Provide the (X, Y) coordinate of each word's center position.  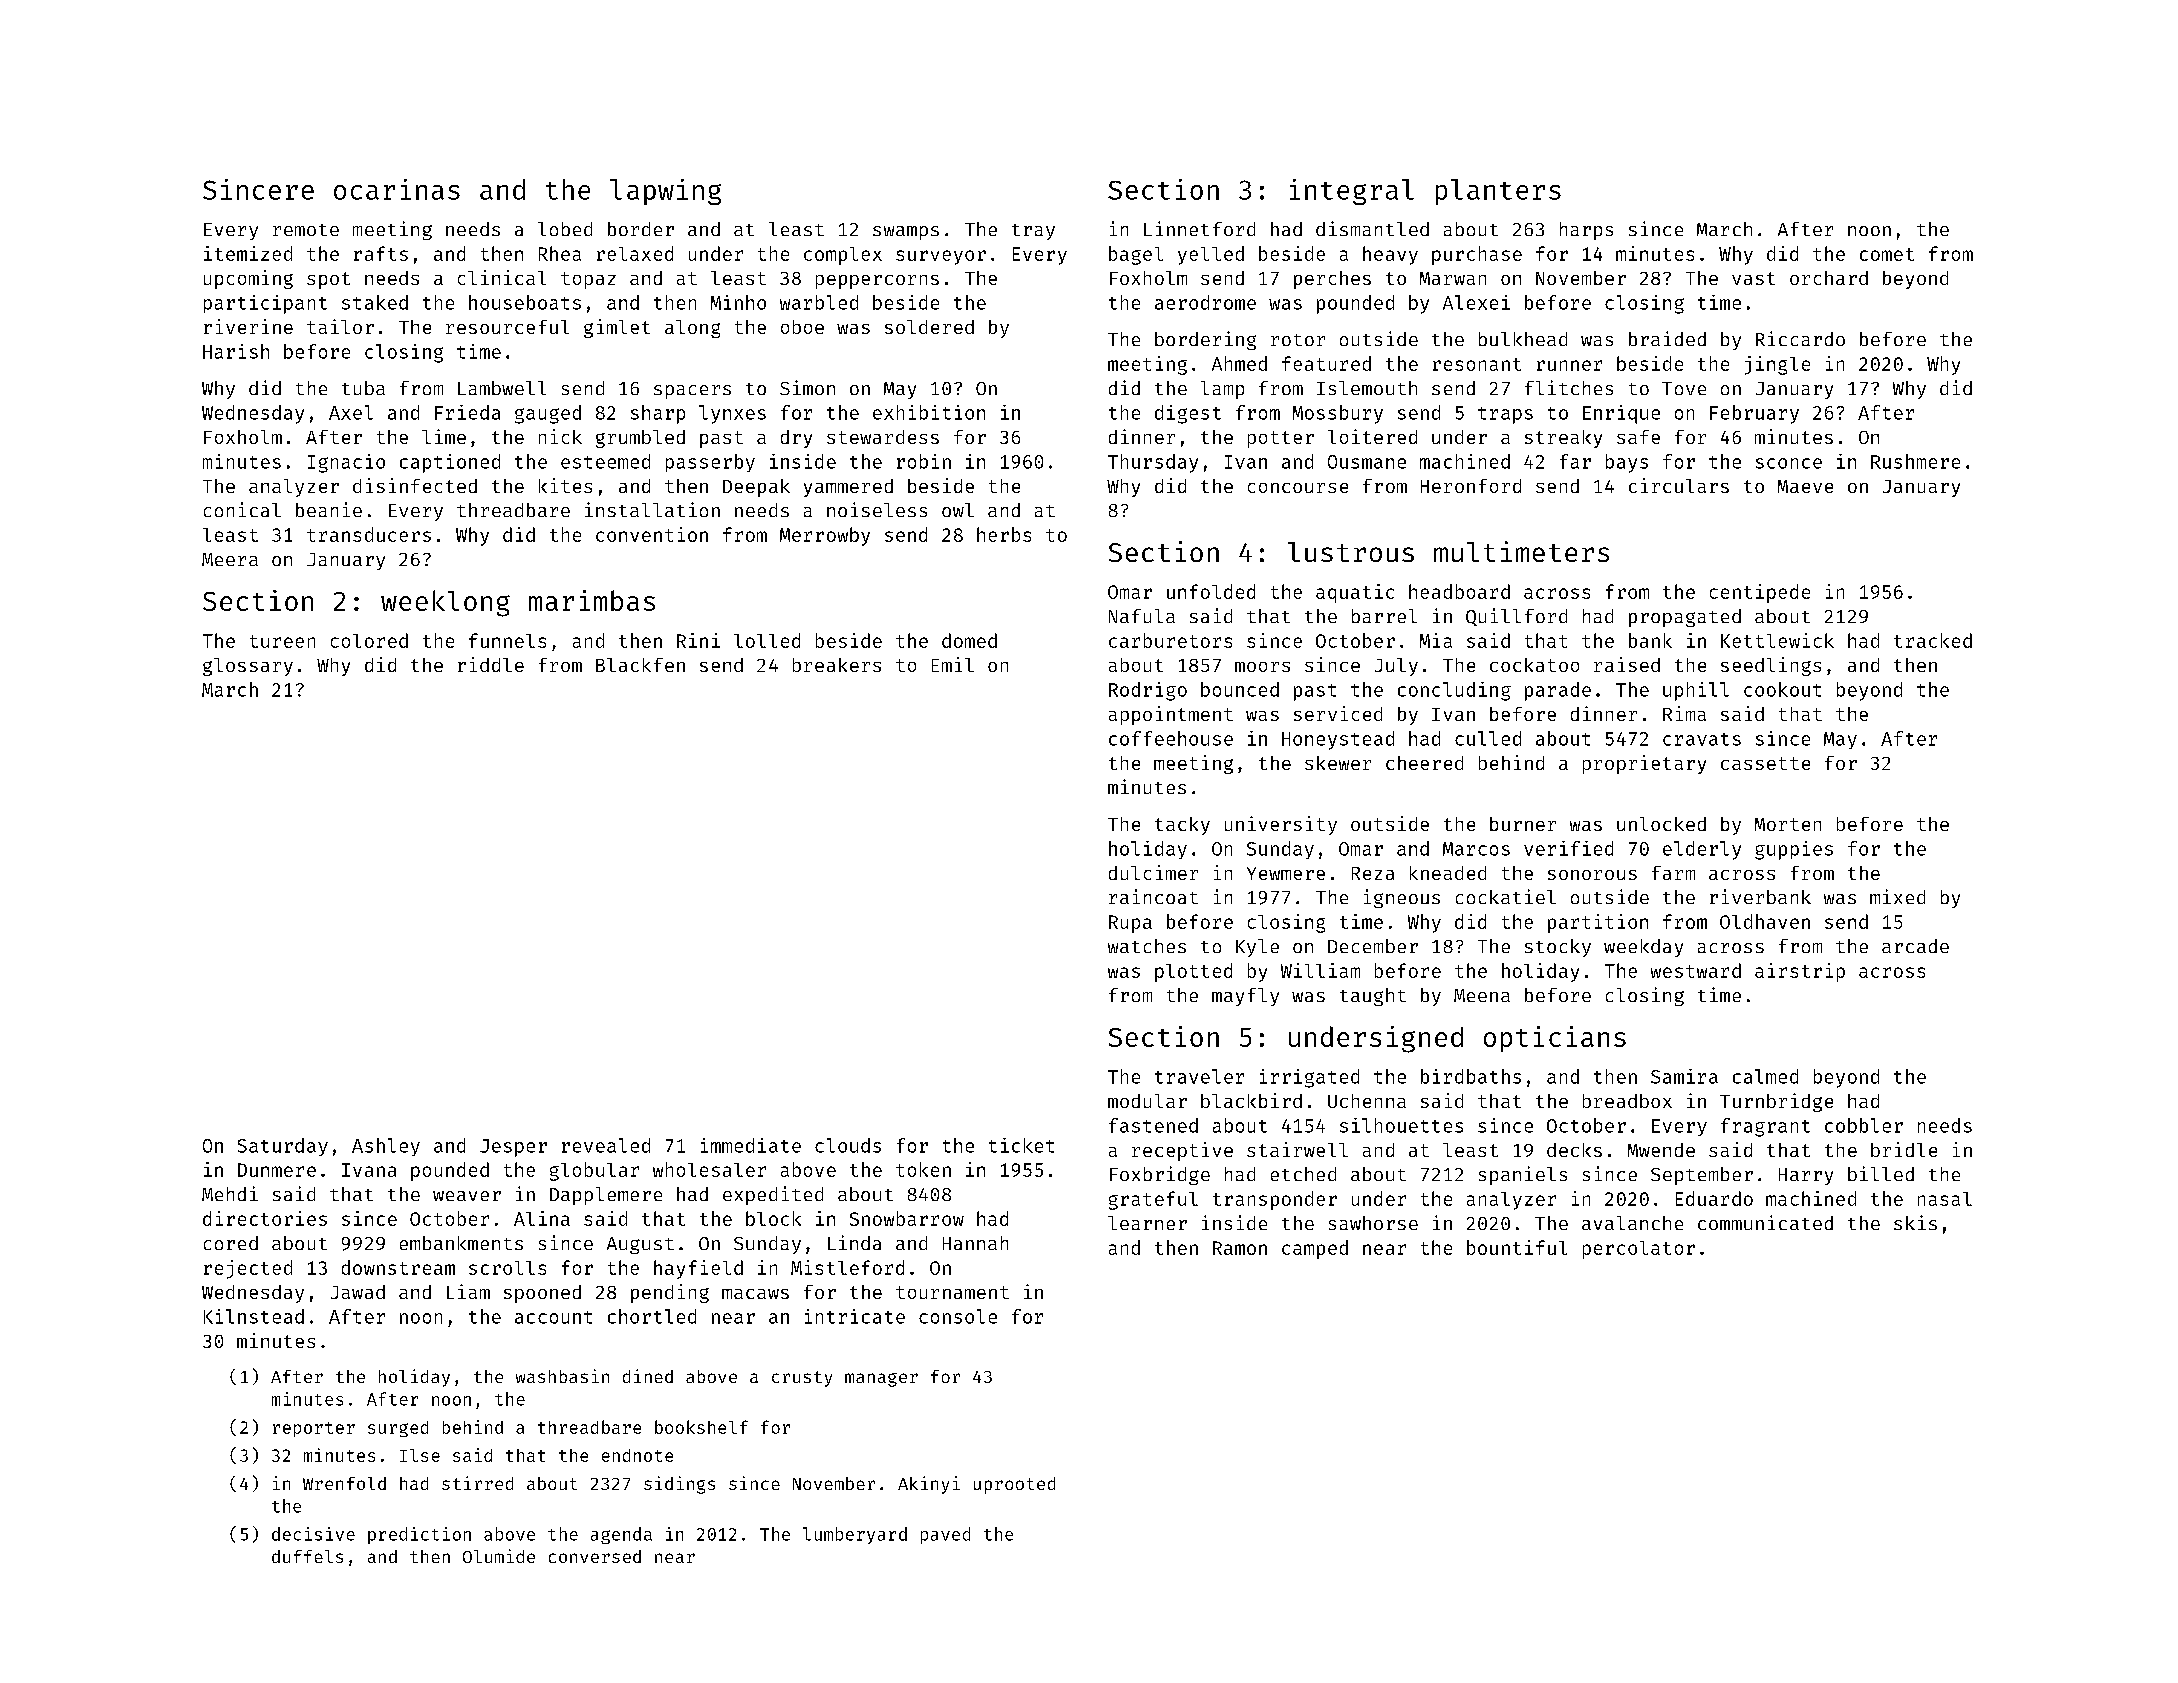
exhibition (929, 412)
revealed (606, 1145)
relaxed (635, 253)
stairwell (1297, 1149)
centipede (1760, 593)
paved (945, 1535)
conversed (595, 1556)
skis (1915, 1222)
